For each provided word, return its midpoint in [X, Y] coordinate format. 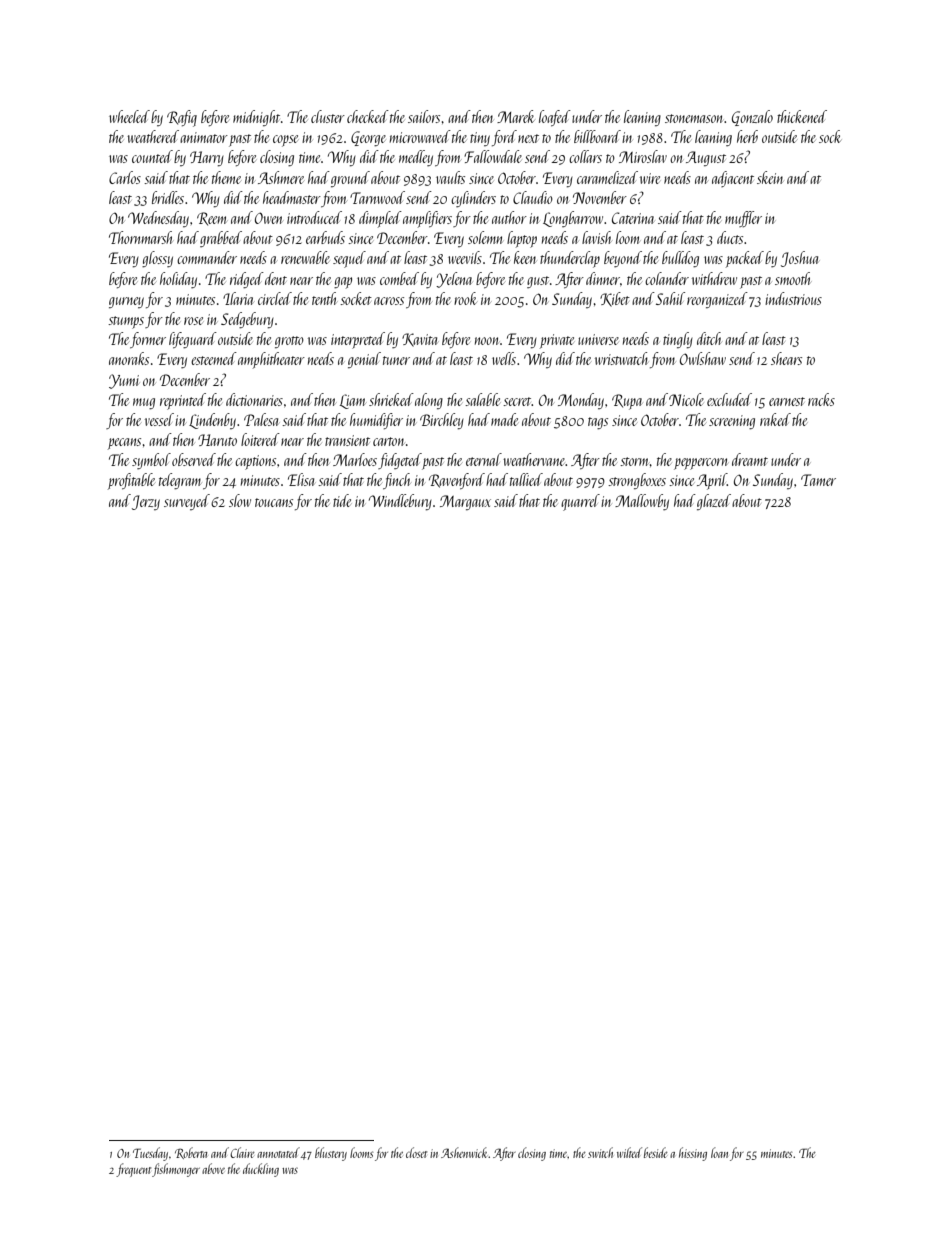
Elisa [301, 479]
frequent [133, 1170]
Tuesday [150, 1154]
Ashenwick [465, 1152]
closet [416, 1152]
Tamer [818, 480]
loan [719, 1152]
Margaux [465, 502]
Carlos [125, 177]
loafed [555, 118]
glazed [714, 502]
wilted [629, 1152]
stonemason [695, 118]
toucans [274, 502]
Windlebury [400, 502]
